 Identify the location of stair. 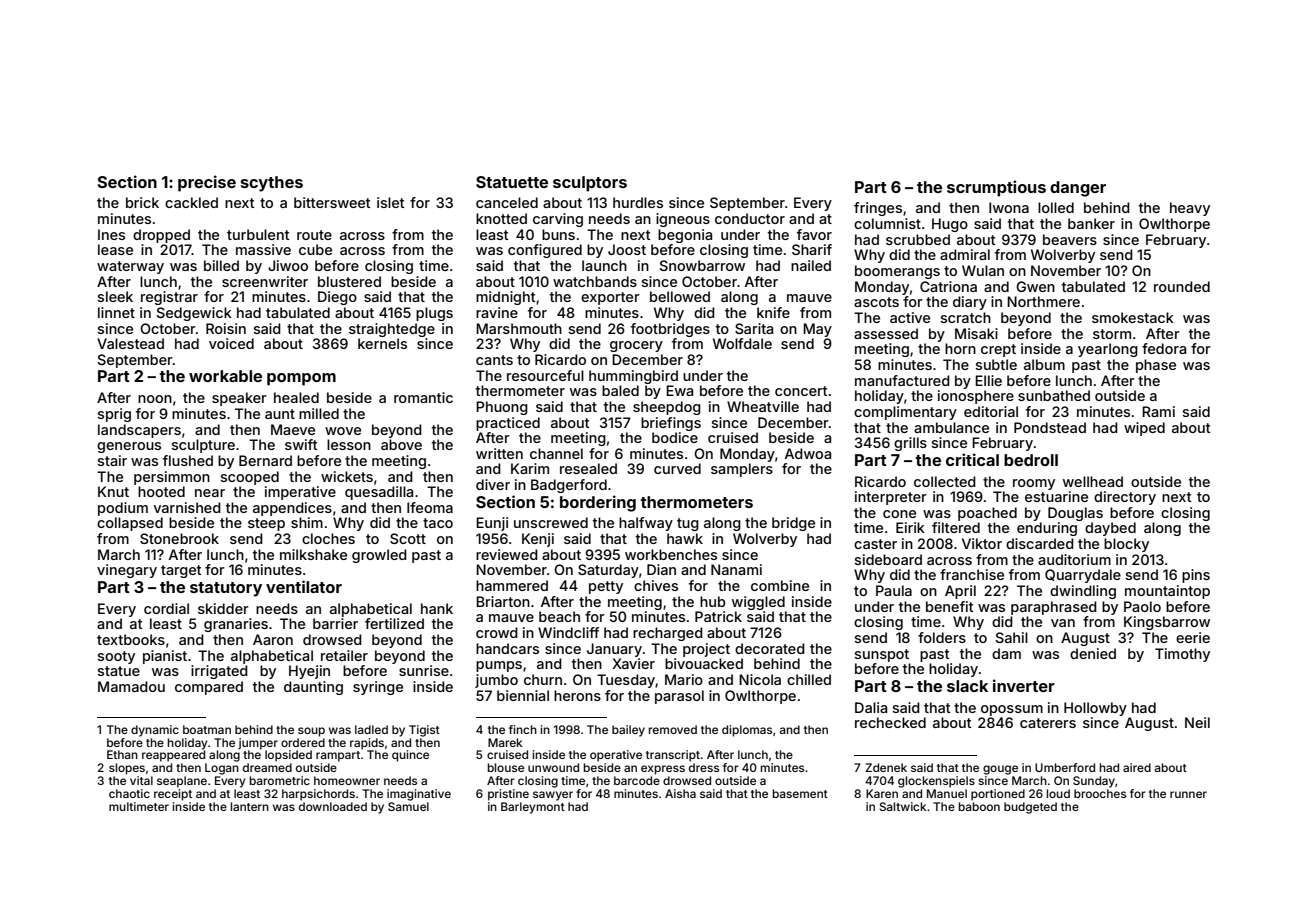
(112, 460).
